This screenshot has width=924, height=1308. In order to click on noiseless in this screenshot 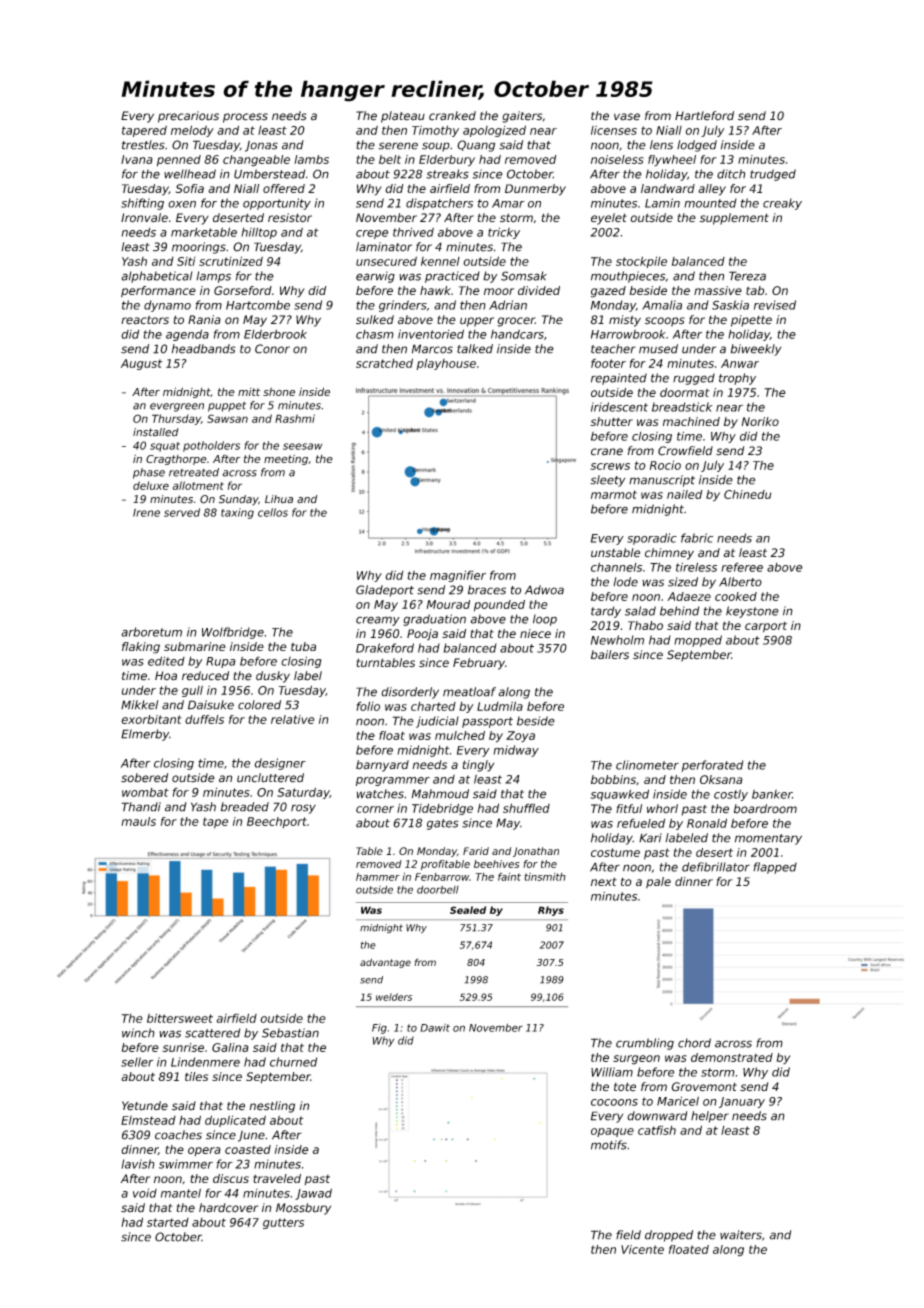, I will do `click(617, 159)`.
